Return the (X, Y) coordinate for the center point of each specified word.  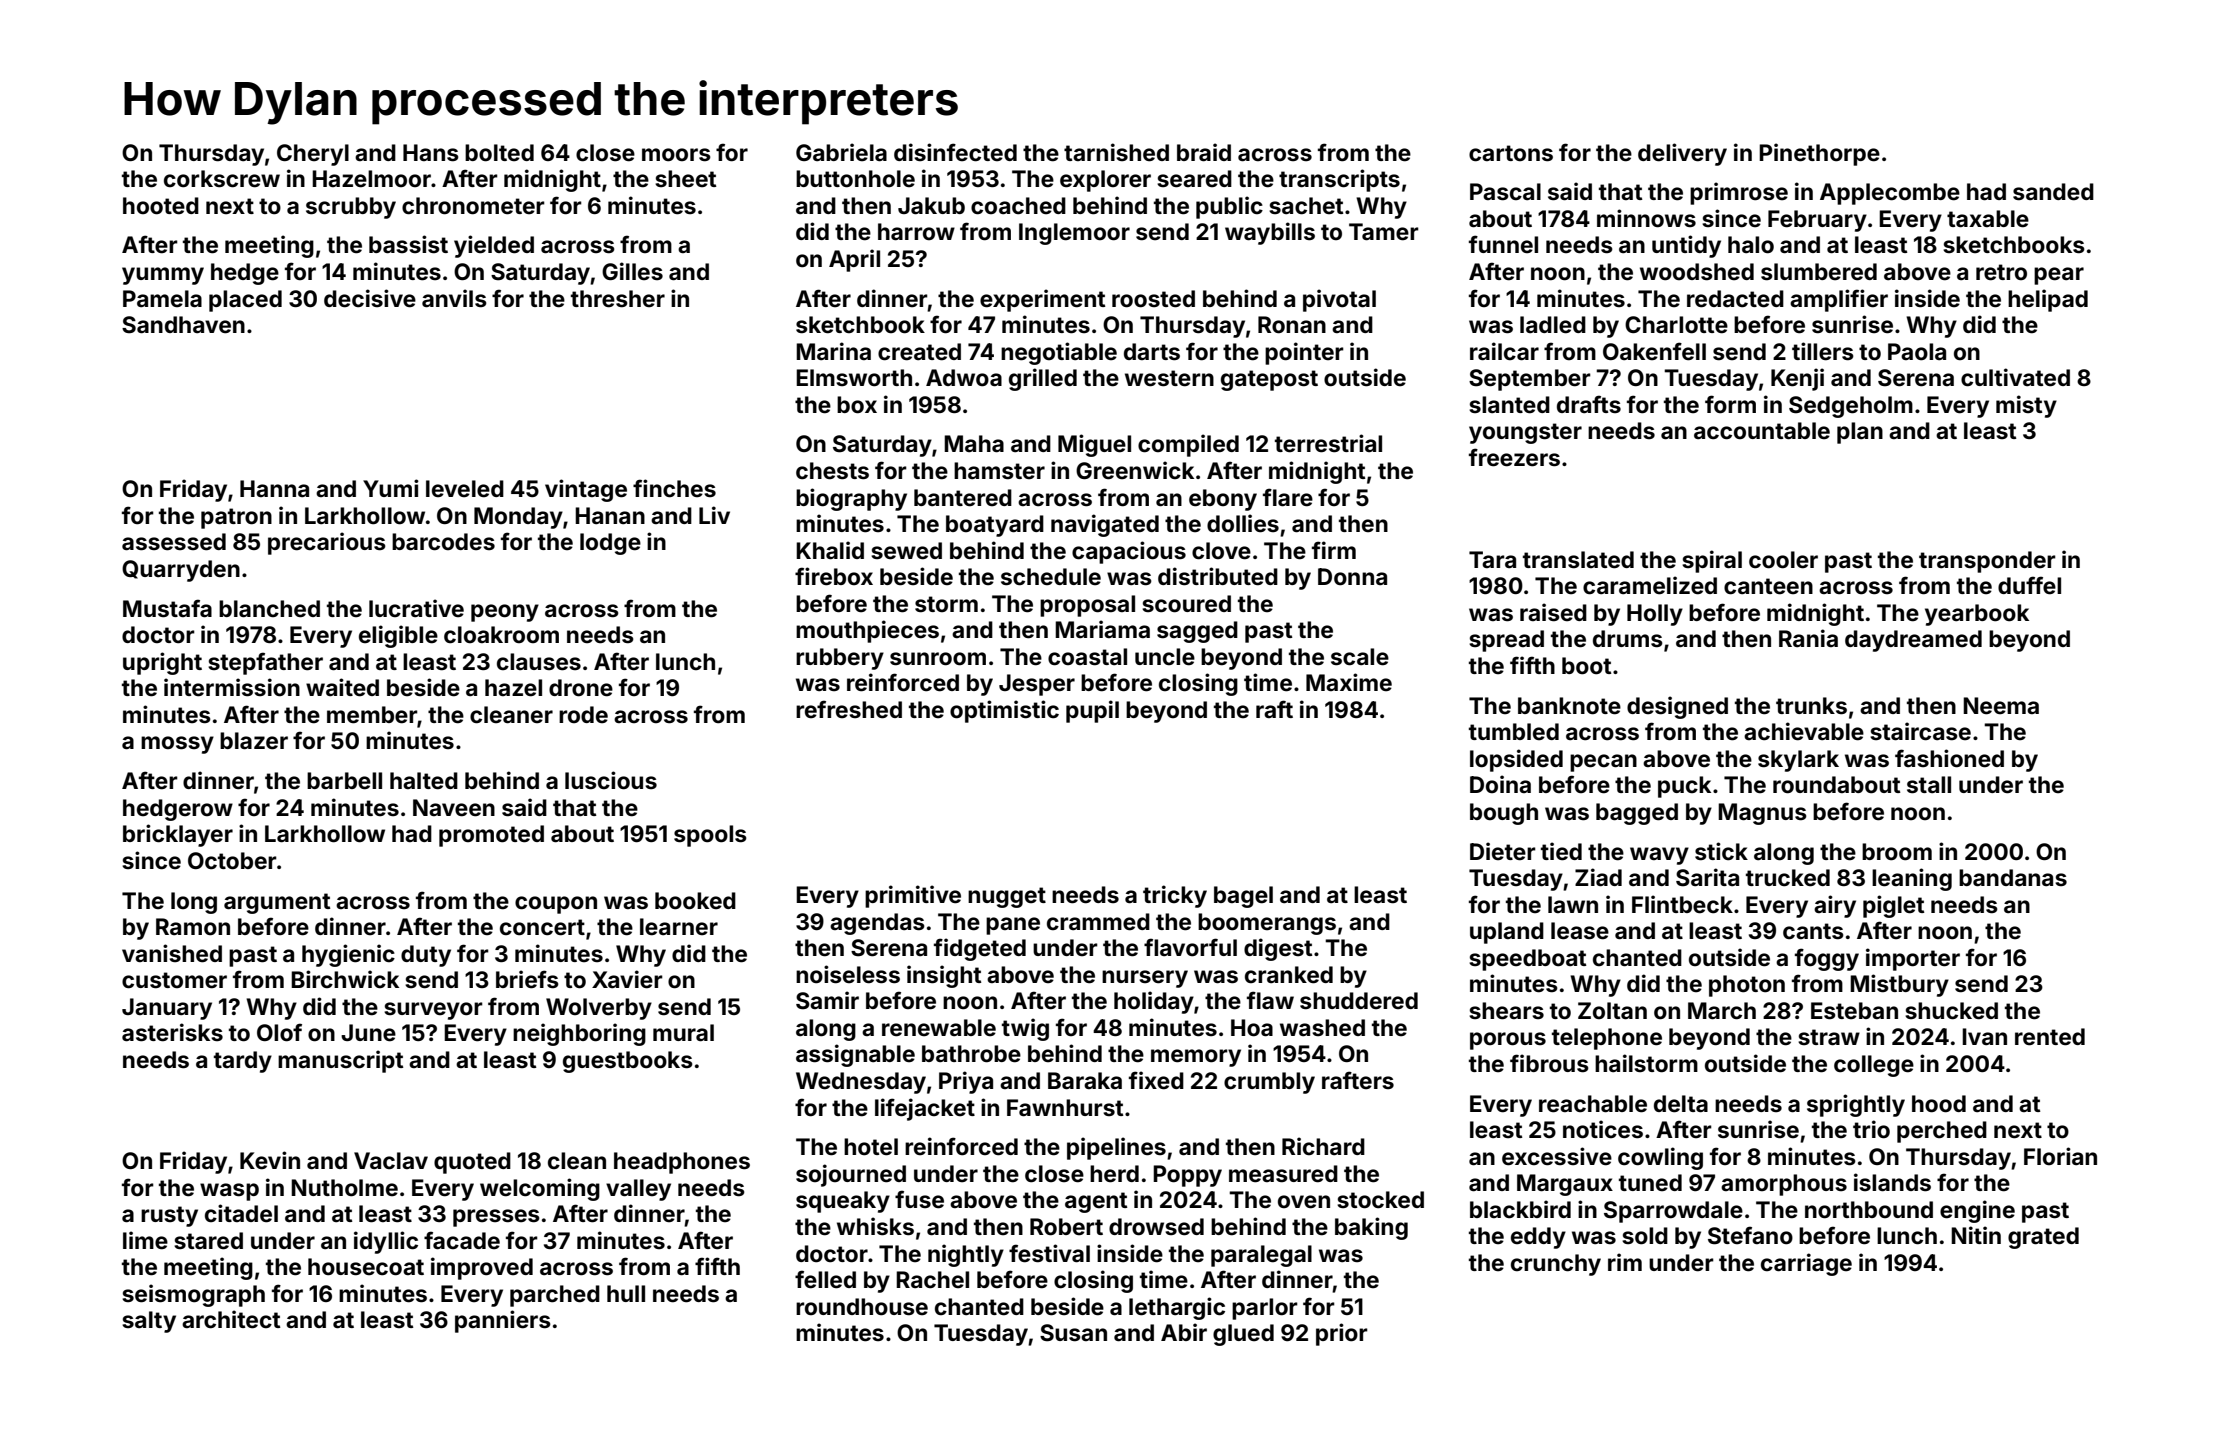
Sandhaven (183, 325)
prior (1342, 1334)
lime (145, 1240)
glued (1243, 1335)
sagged (1197, 632)
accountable (1762, 431)
